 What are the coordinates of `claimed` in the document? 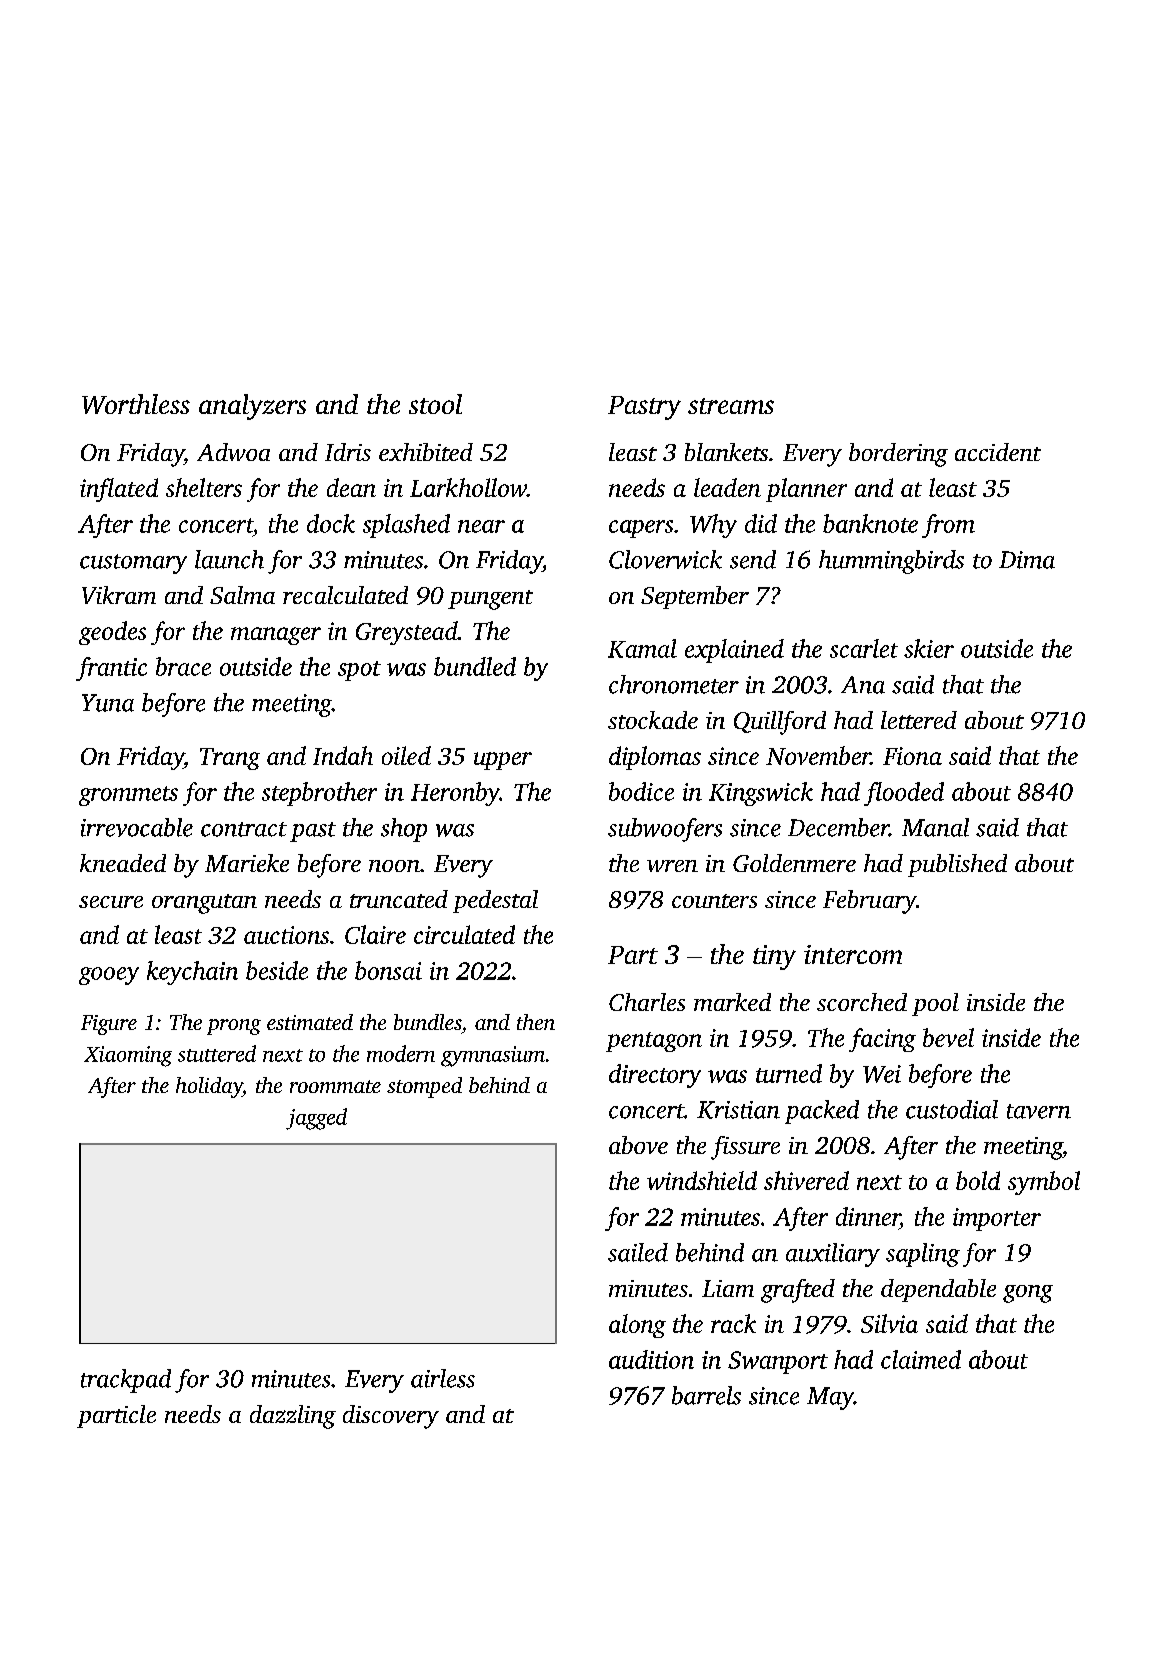 It's located at (921, 1359).
